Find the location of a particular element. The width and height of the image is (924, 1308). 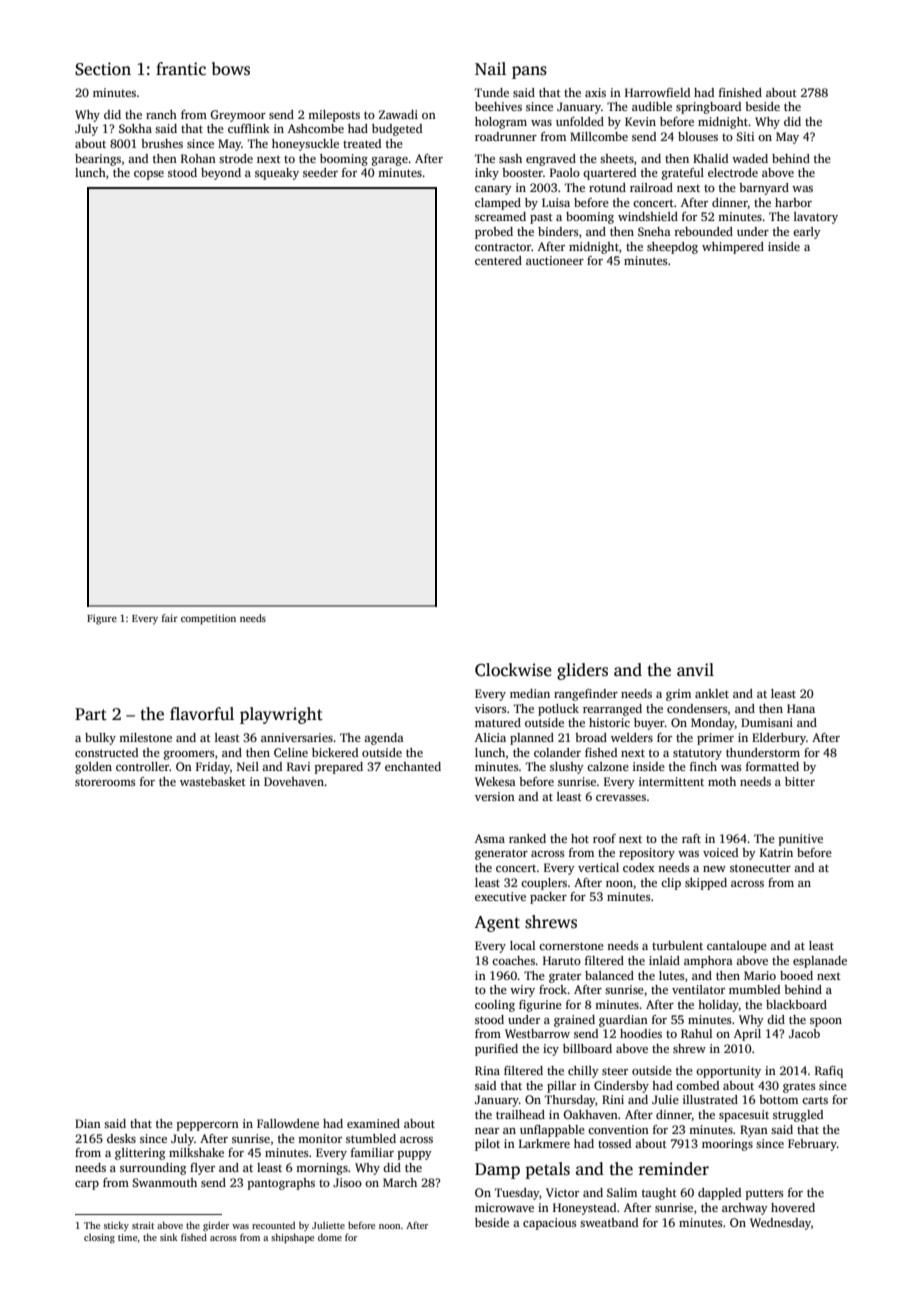

Hana is located at coordinates (801, 708).
